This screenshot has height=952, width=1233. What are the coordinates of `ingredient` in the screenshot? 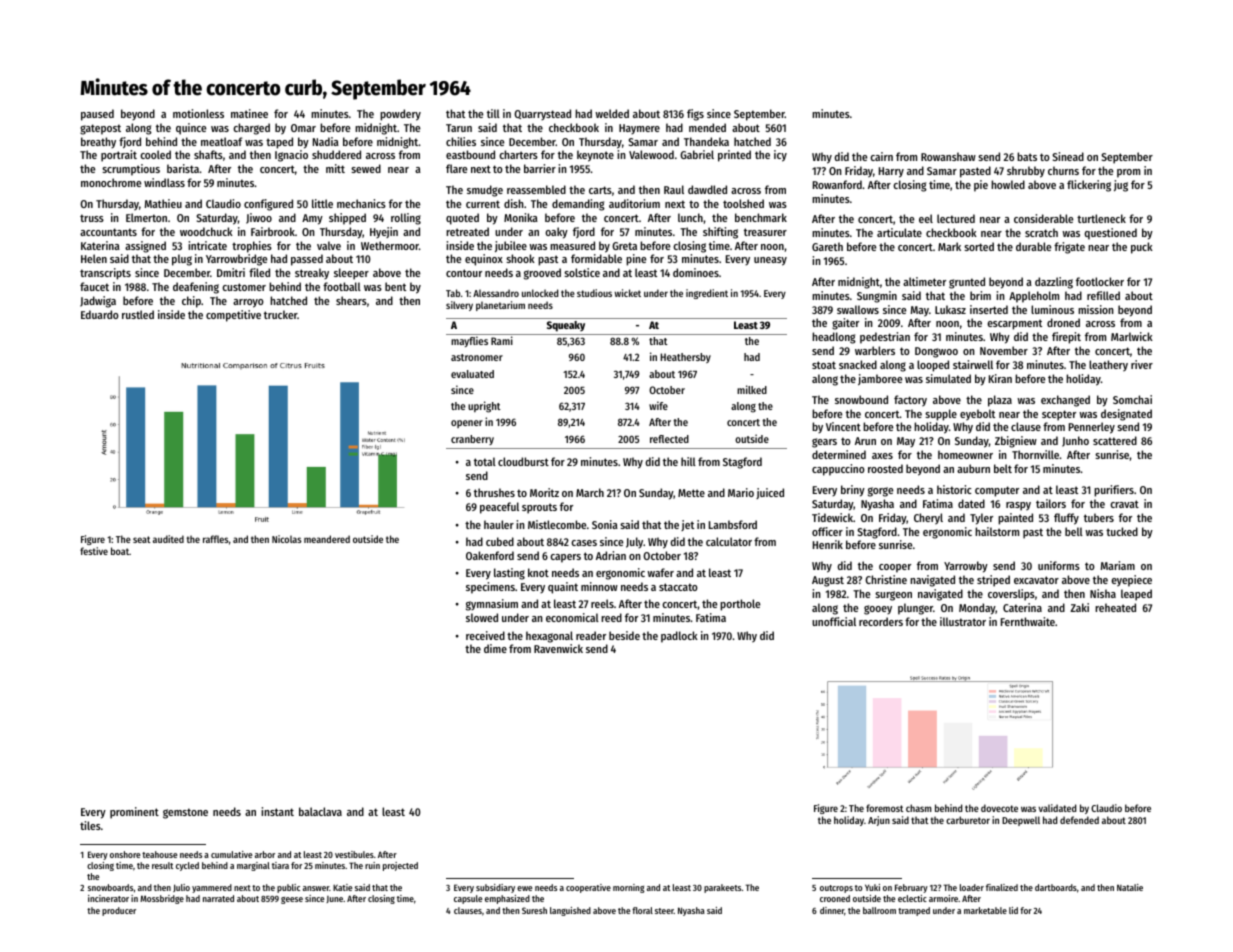 It's located at (707, 294).
